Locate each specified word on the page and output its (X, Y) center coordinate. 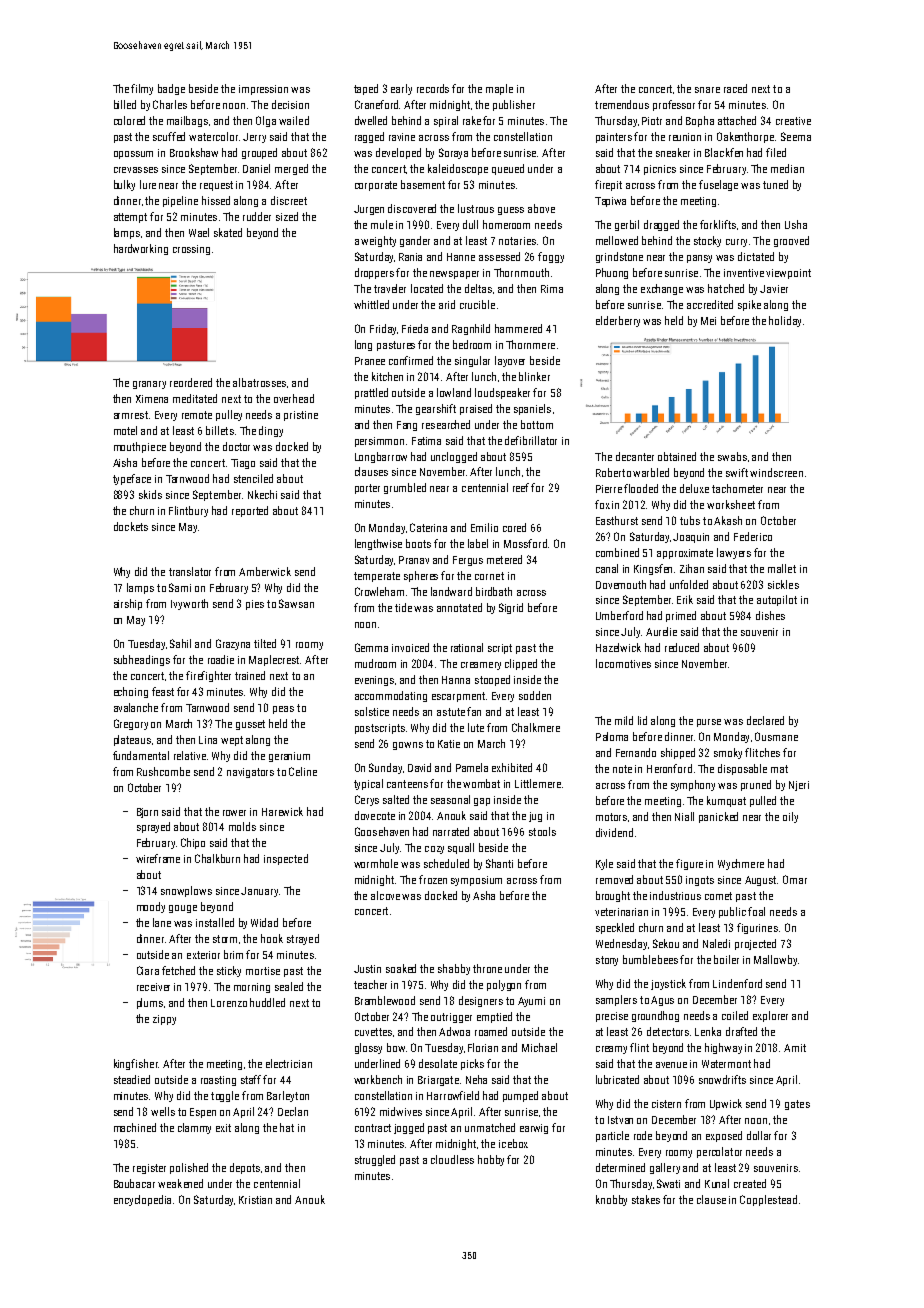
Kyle (604, 864)
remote (197, 415)
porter (367, 489)
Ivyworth (189, 604)
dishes (770, 615)
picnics (660, 170)
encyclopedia (142, 1200)
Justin (367, 969)
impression (263, 90)
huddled (267, 1002)
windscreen (776, 472)
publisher (514, 105)
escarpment (458, 697)
